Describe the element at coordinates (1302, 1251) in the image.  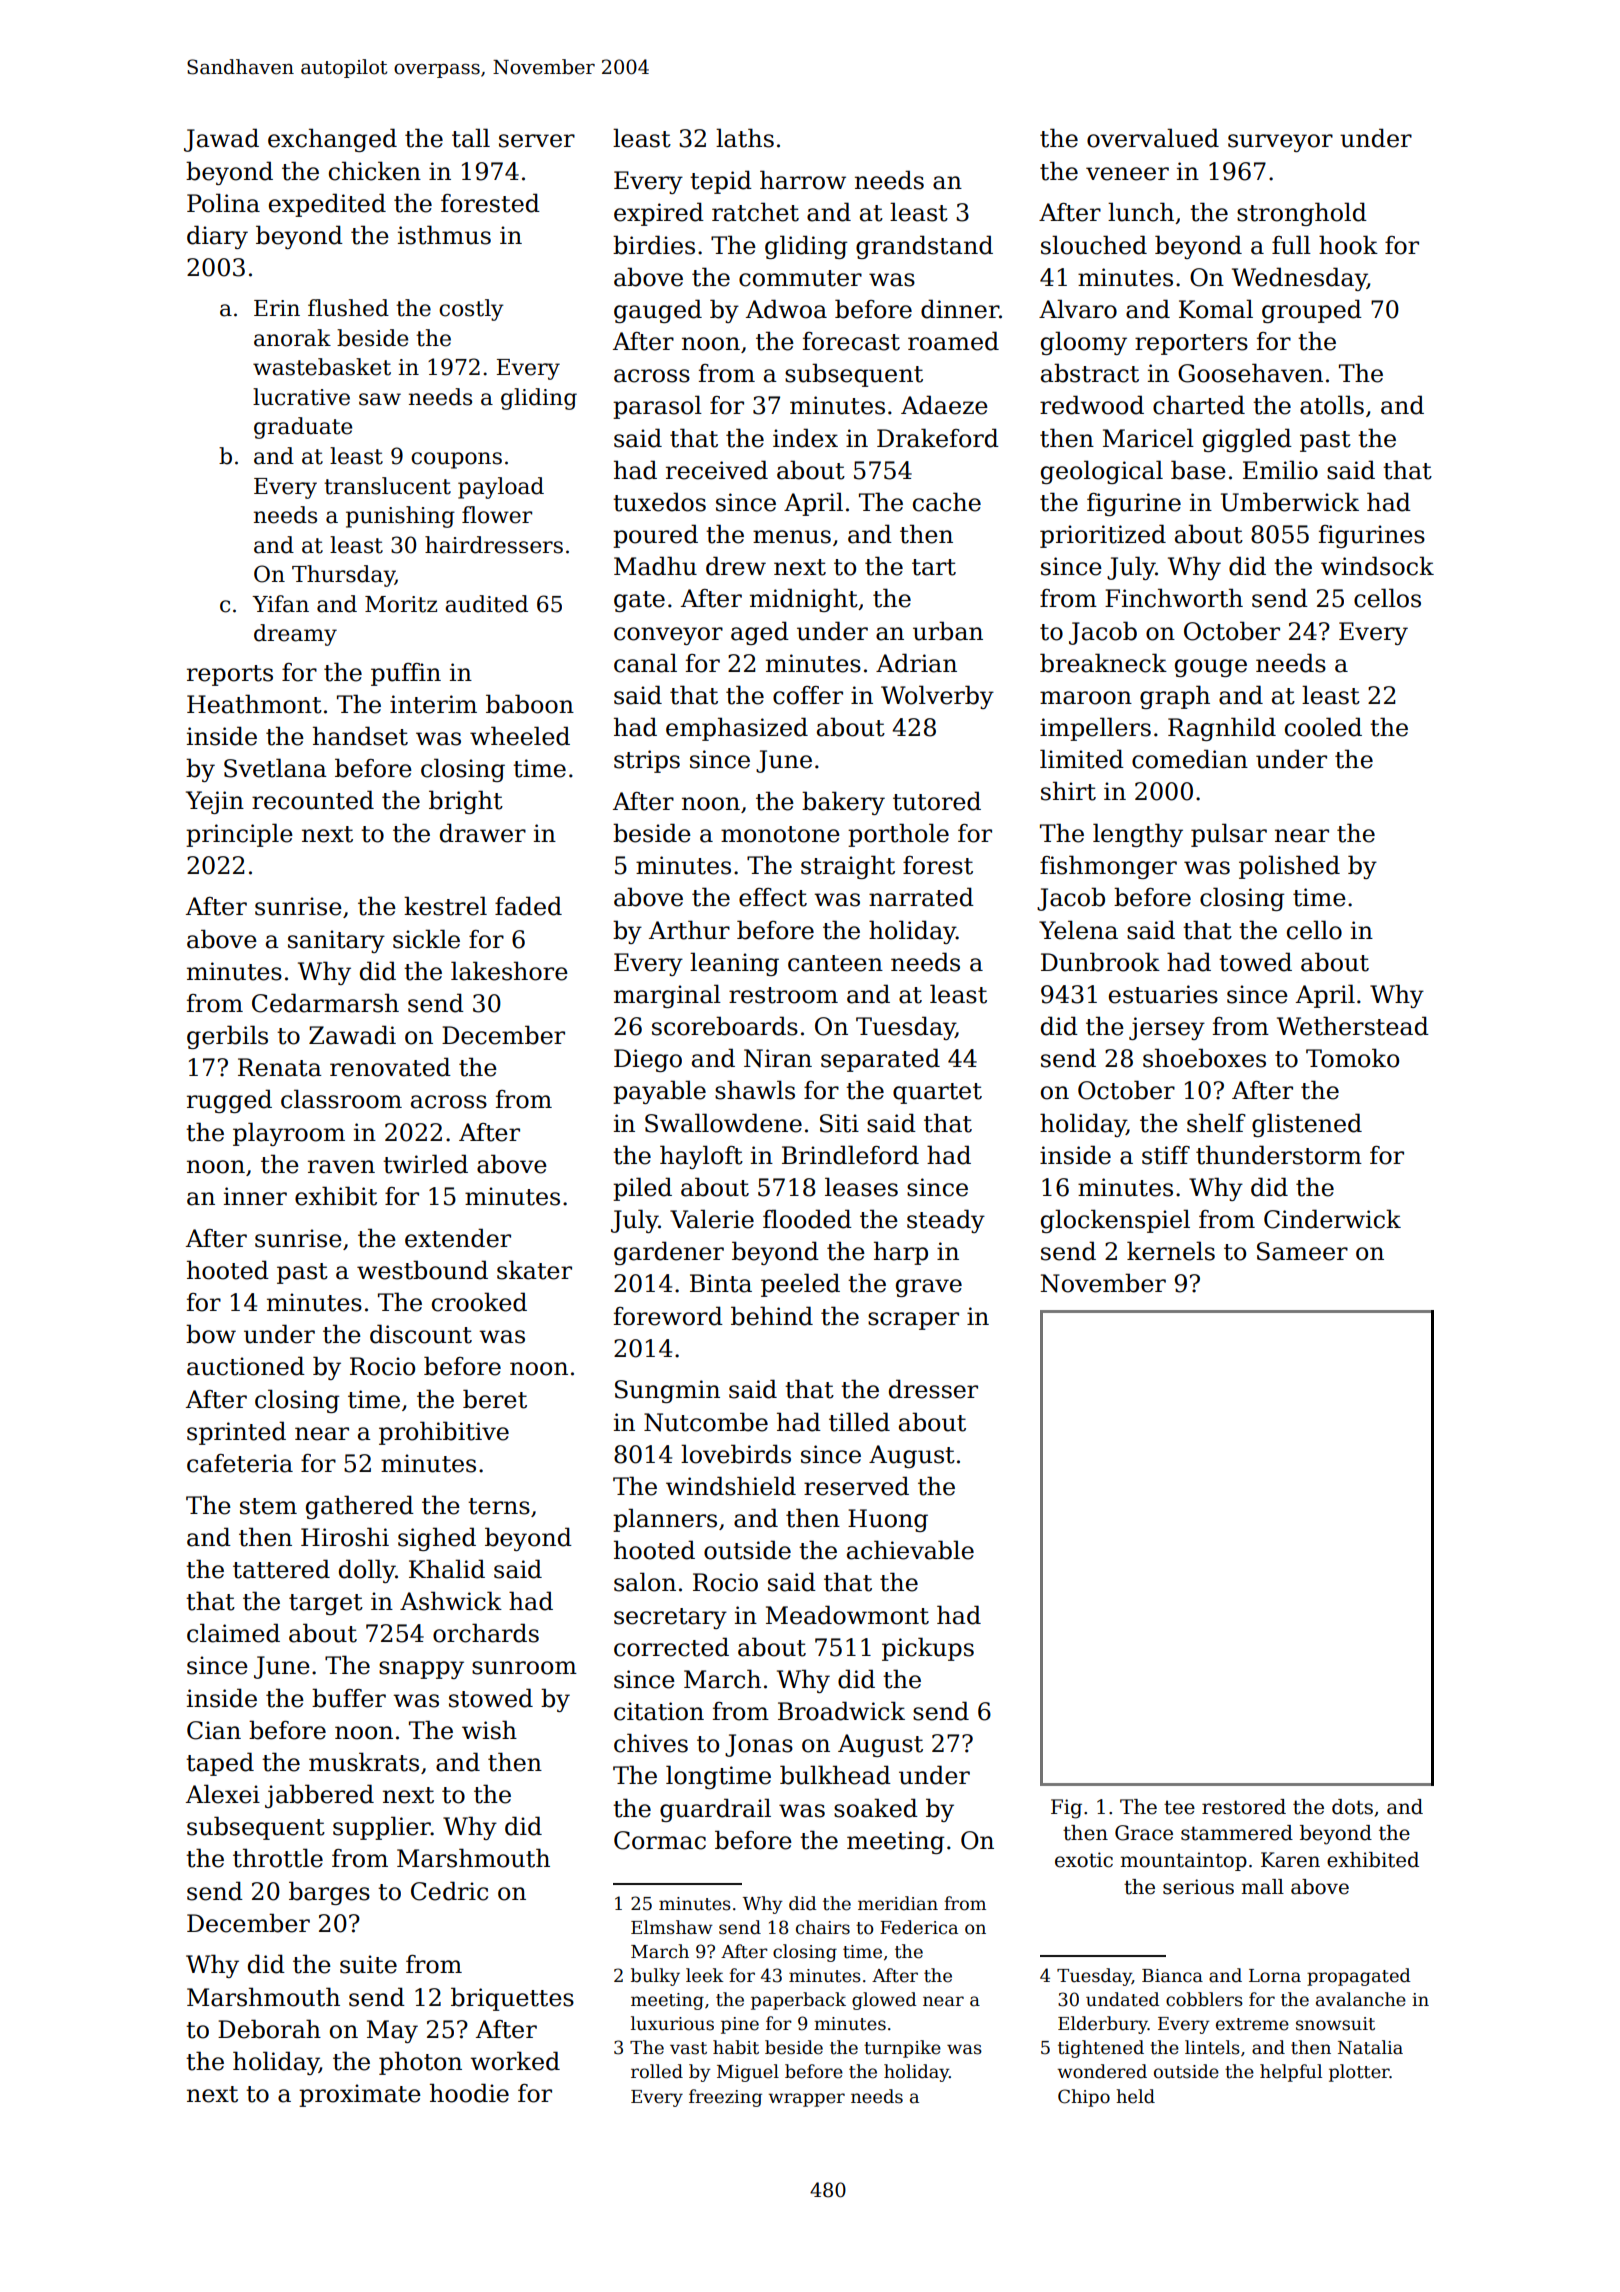
I see `Sameer` at that location.
